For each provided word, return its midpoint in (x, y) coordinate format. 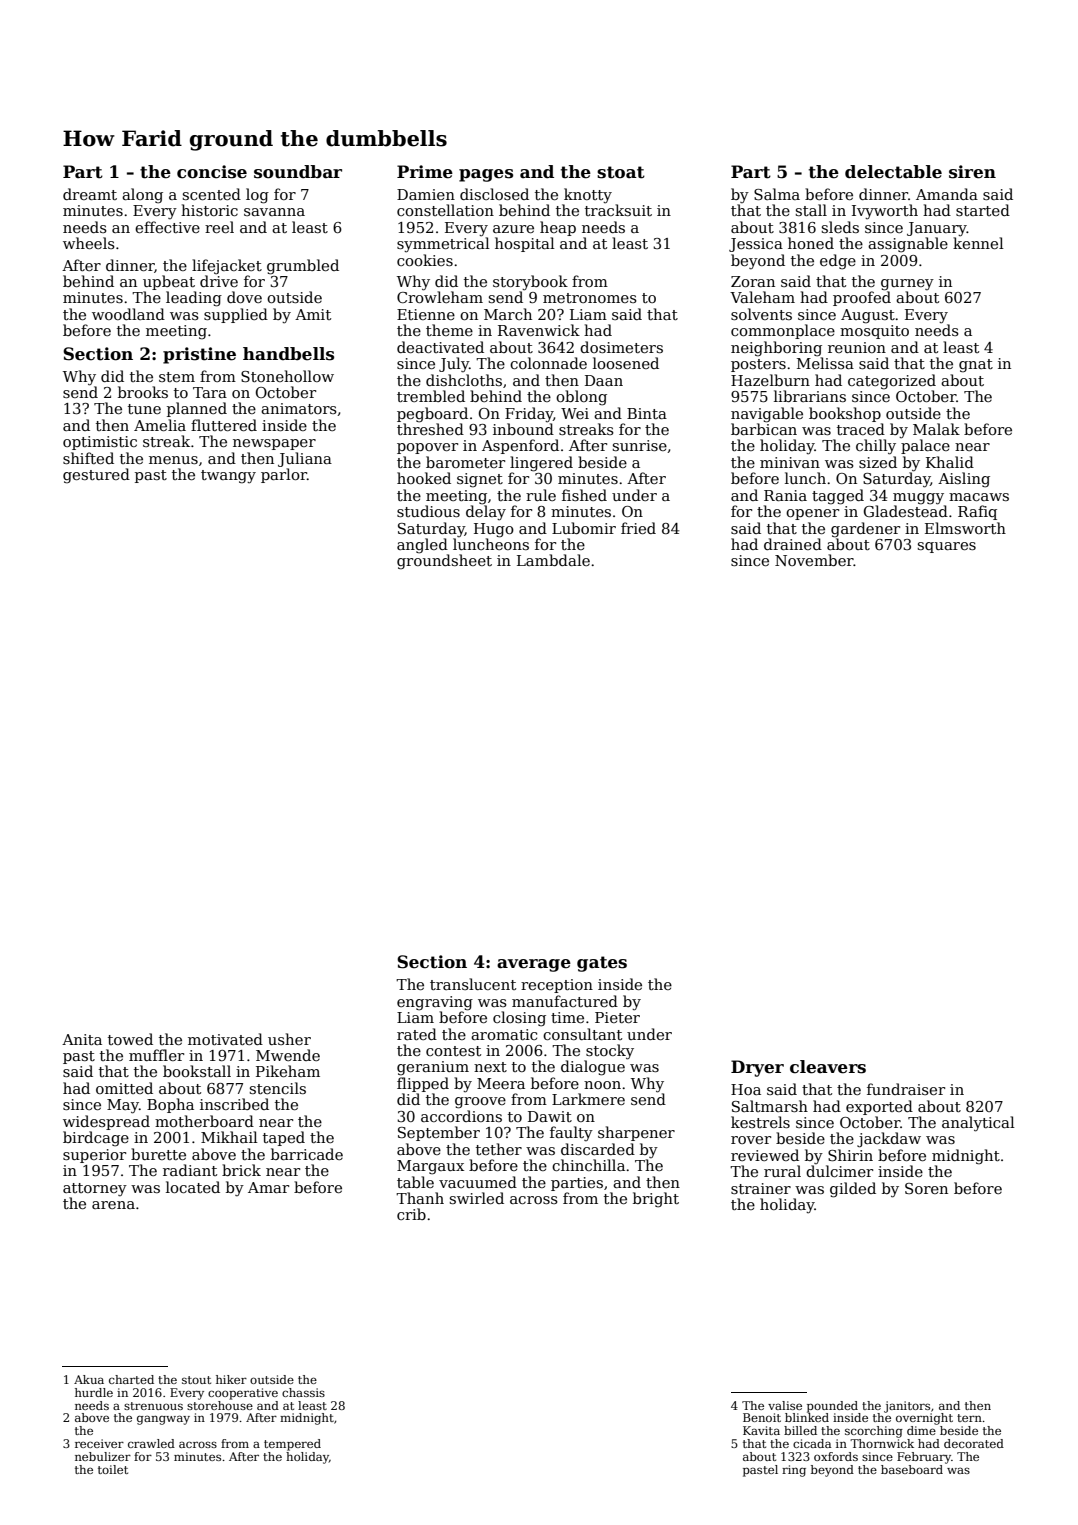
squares (947, 547)
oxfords (836, 1456)
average (534, 965)
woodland (128, 314)
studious (428, 511)
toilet (113, 1469)
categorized (892, 382)
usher (289, 1039)
